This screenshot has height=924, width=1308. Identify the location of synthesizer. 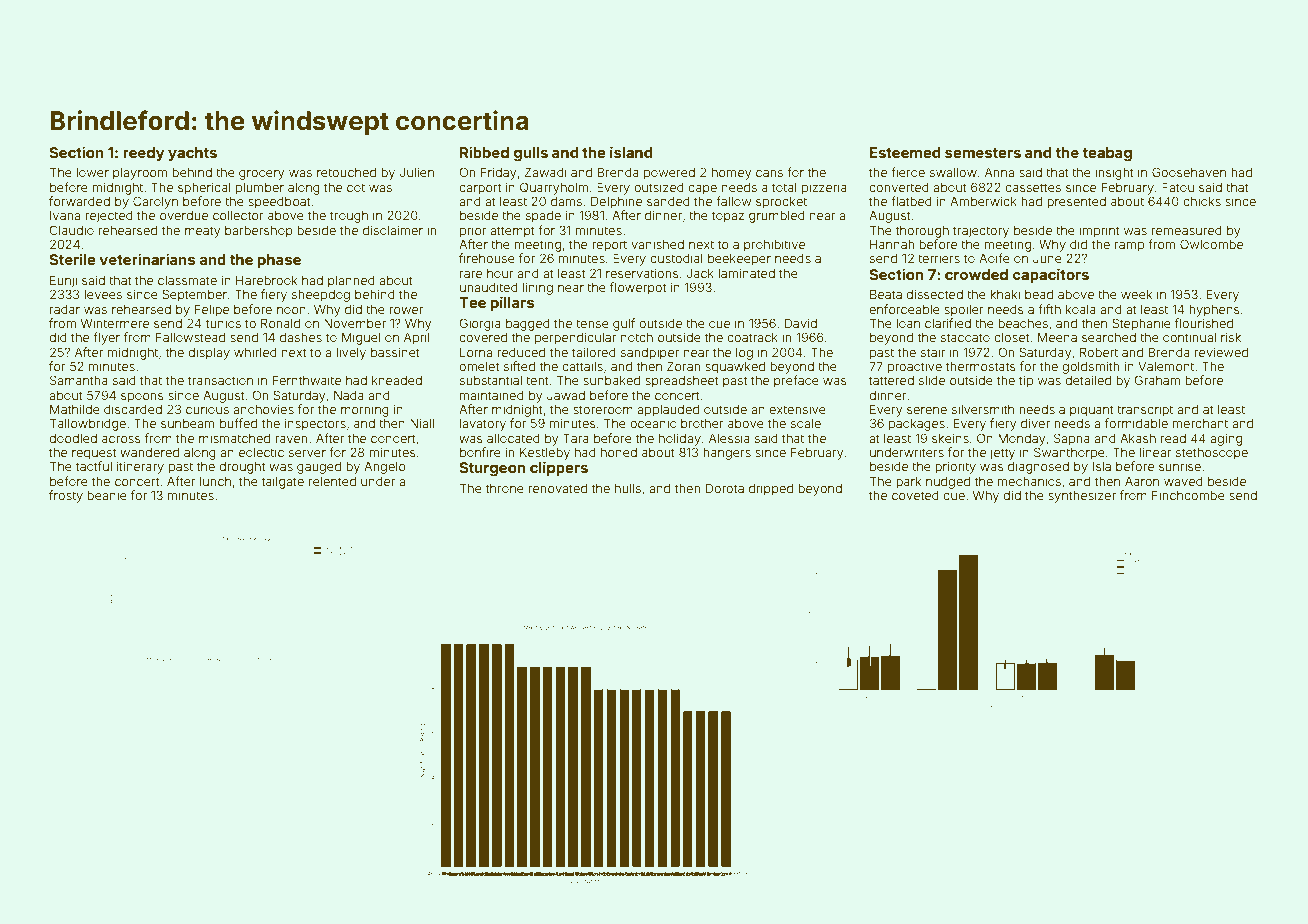
(1082, 496).
